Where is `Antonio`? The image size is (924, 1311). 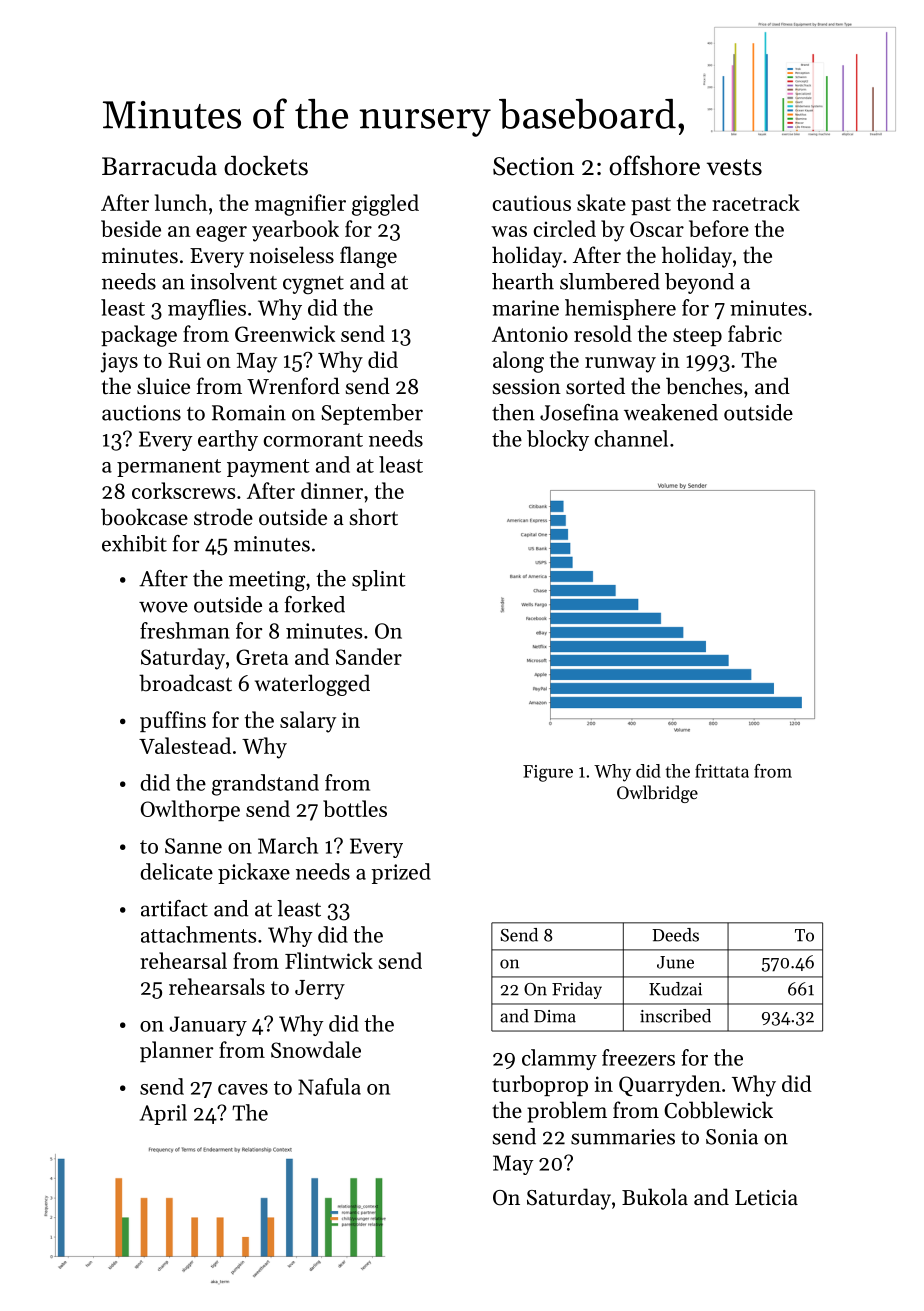 Antonio is located at coordinates (530, 334).
